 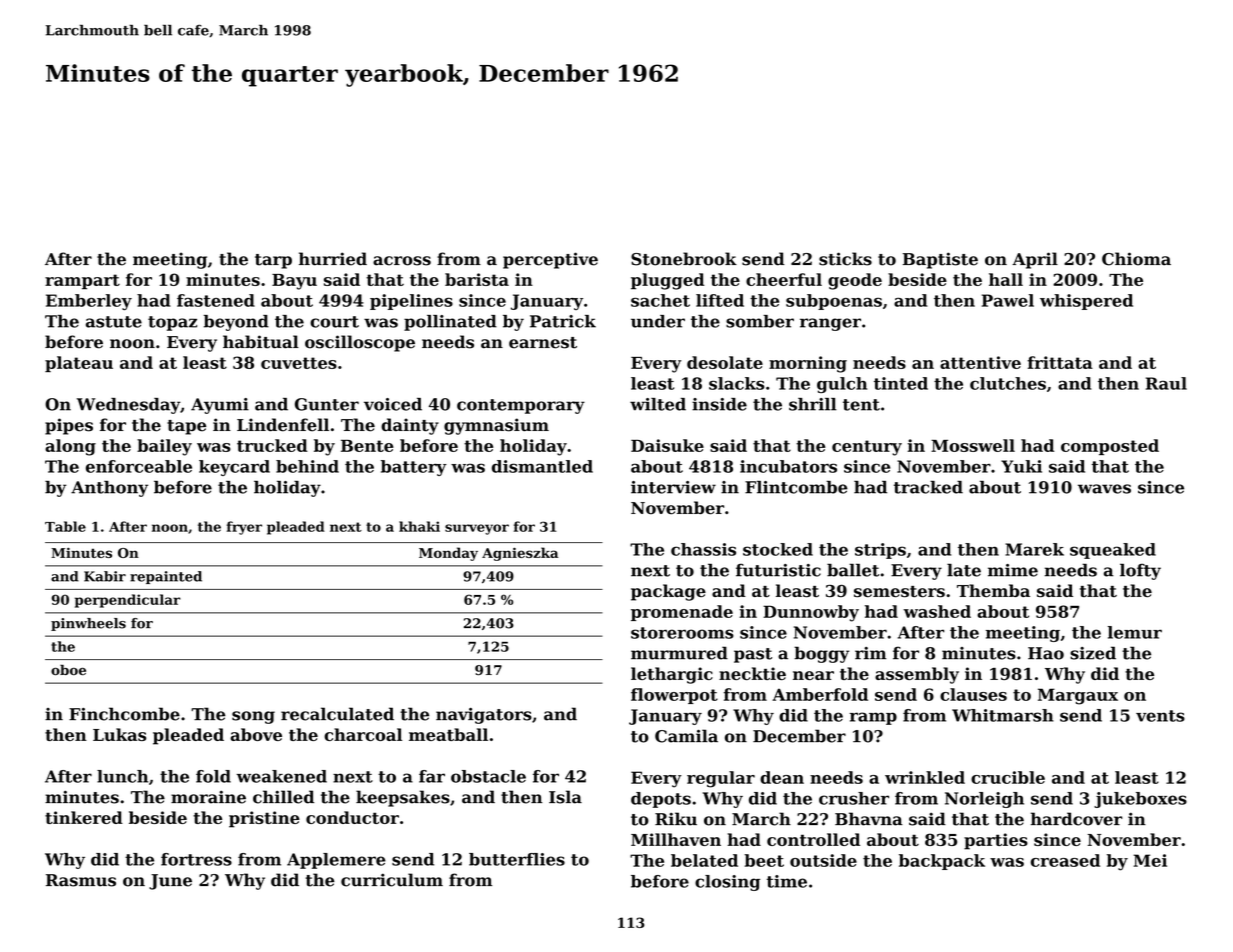 I want to click on pipes, so click(x=69, y=426).
